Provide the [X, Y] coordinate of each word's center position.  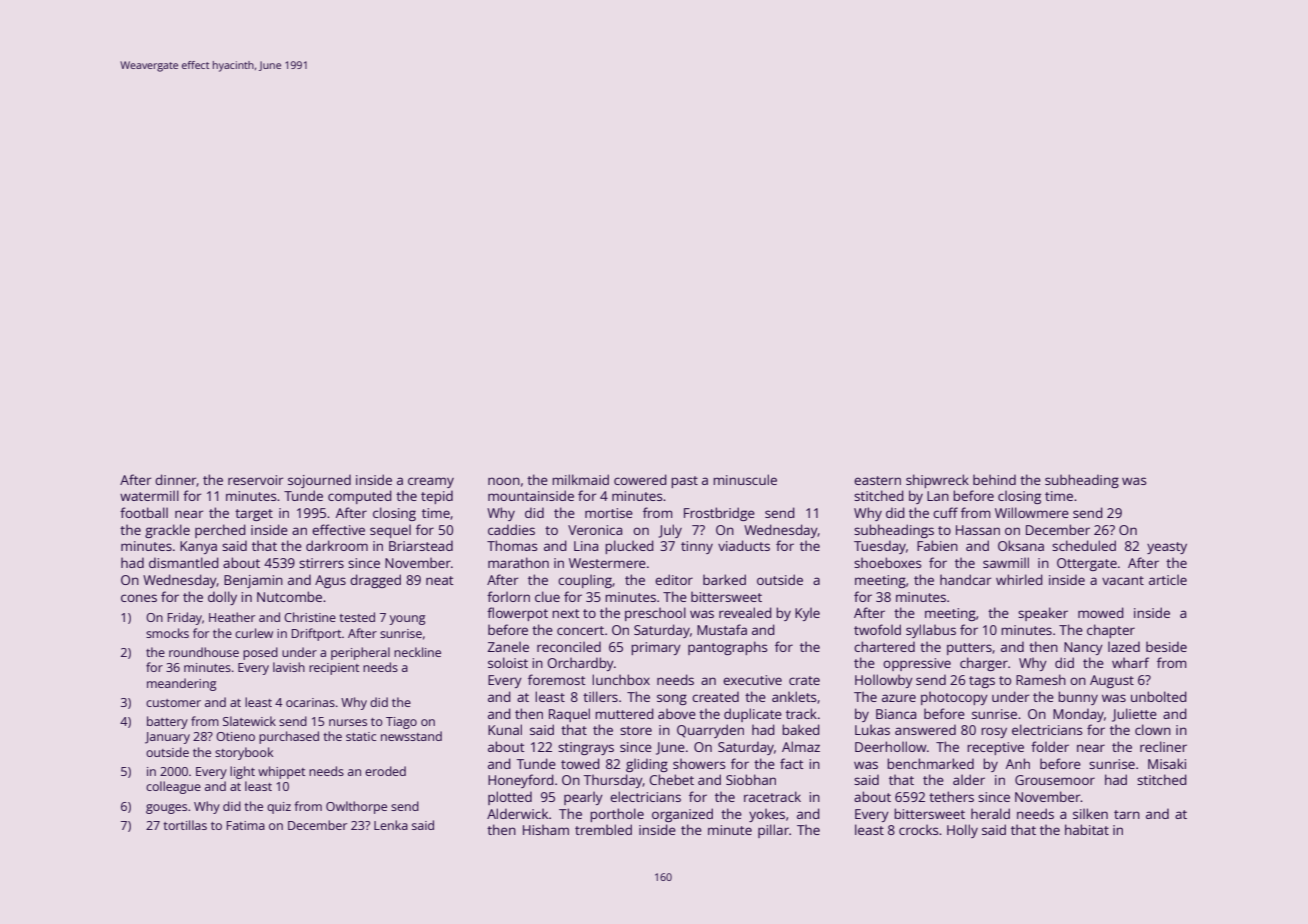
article [1168, 579]
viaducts [744, 545]
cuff [945, 512]
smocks [167, 633]
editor [674, 579]
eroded [385, 771]
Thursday [613, 781]
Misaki [1167, 763]
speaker [1043, 614]
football [144, 512]
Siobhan [751, 779]
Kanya [198, 547]
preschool [655, 614]
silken [1090, 813]
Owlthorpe [356, 807]
